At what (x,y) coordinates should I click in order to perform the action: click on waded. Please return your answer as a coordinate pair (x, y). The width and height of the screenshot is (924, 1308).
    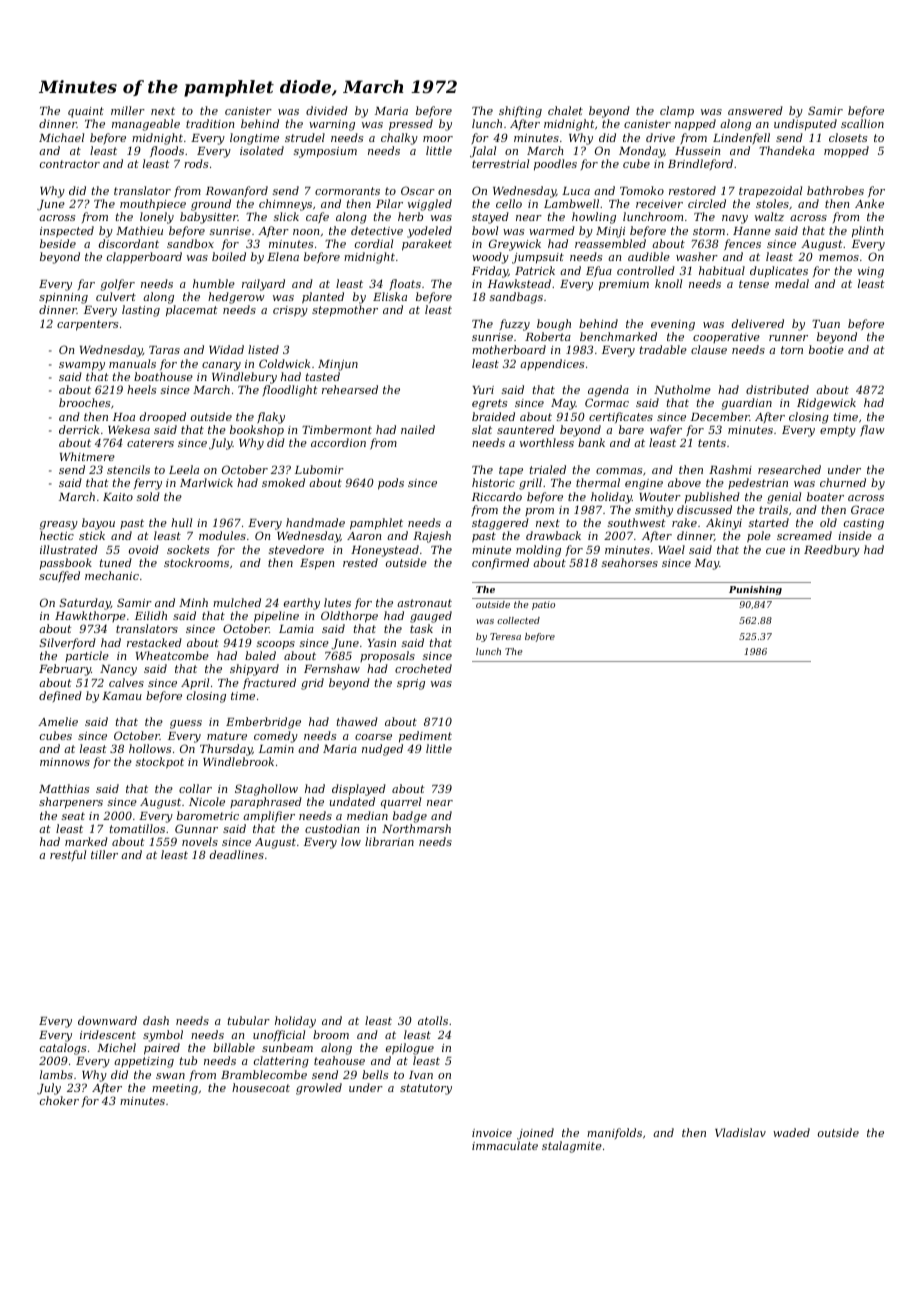
    Looking at the image, I should click on (791, 1132).
